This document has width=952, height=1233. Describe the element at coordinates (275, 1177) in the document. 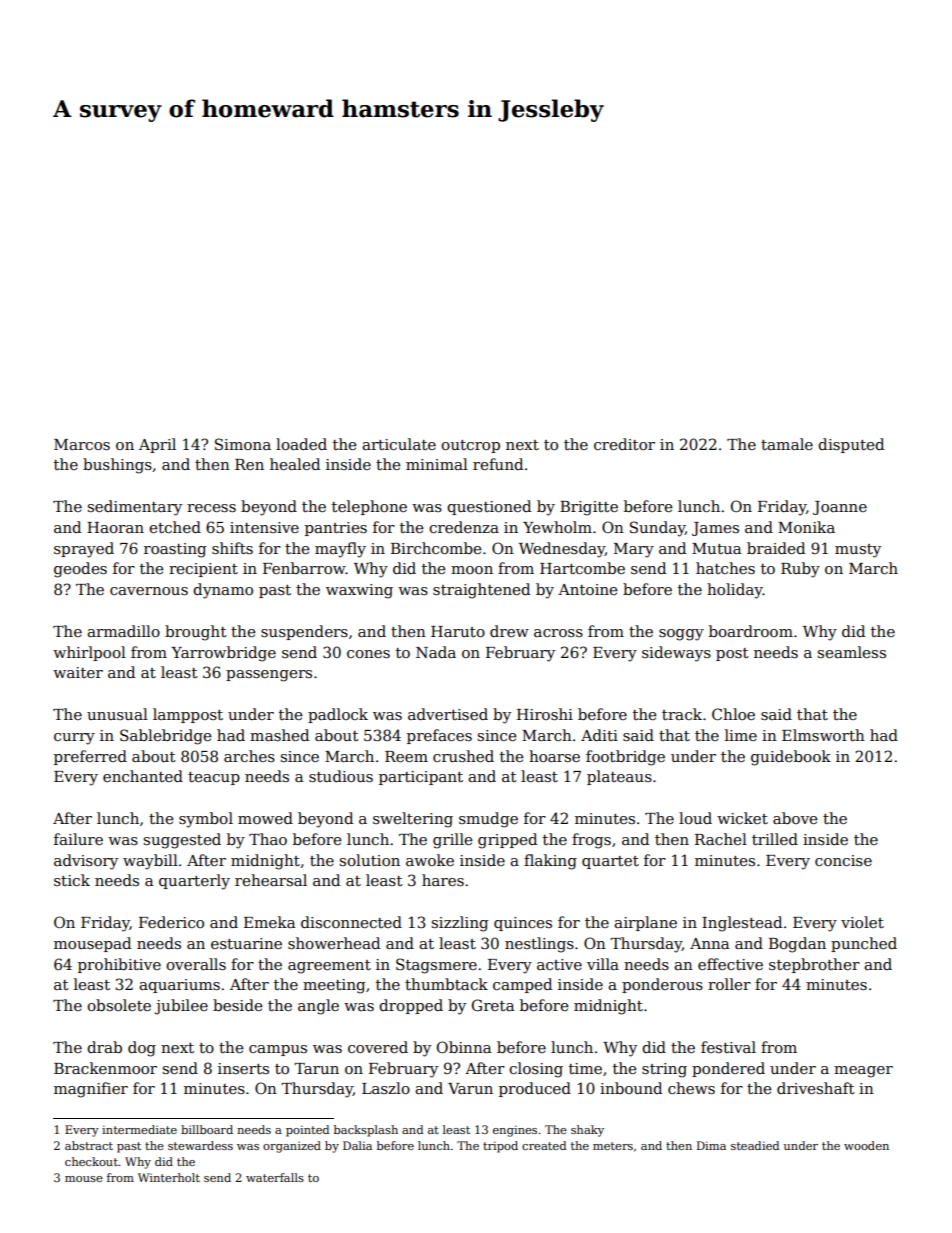

I see `waterfalls` at that location.
